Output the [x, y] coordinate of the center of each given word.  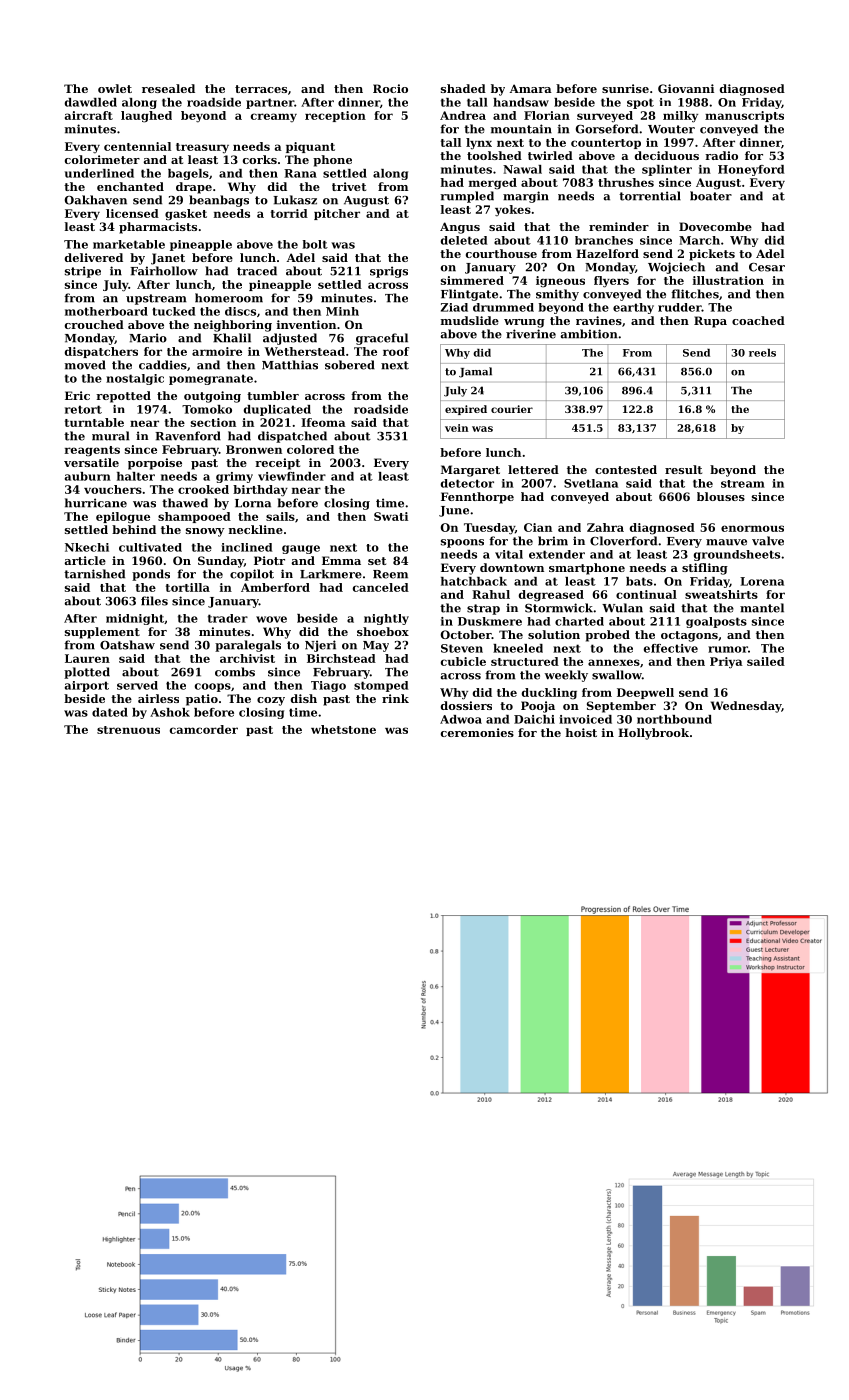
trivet [349, 186]
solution [554, 634]
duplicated [277, 410]
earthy [633, 308]
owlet [115, 88]
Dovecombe [715, 226]
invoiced [585, 719]
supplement [102, 633]
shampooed [194, 517]
